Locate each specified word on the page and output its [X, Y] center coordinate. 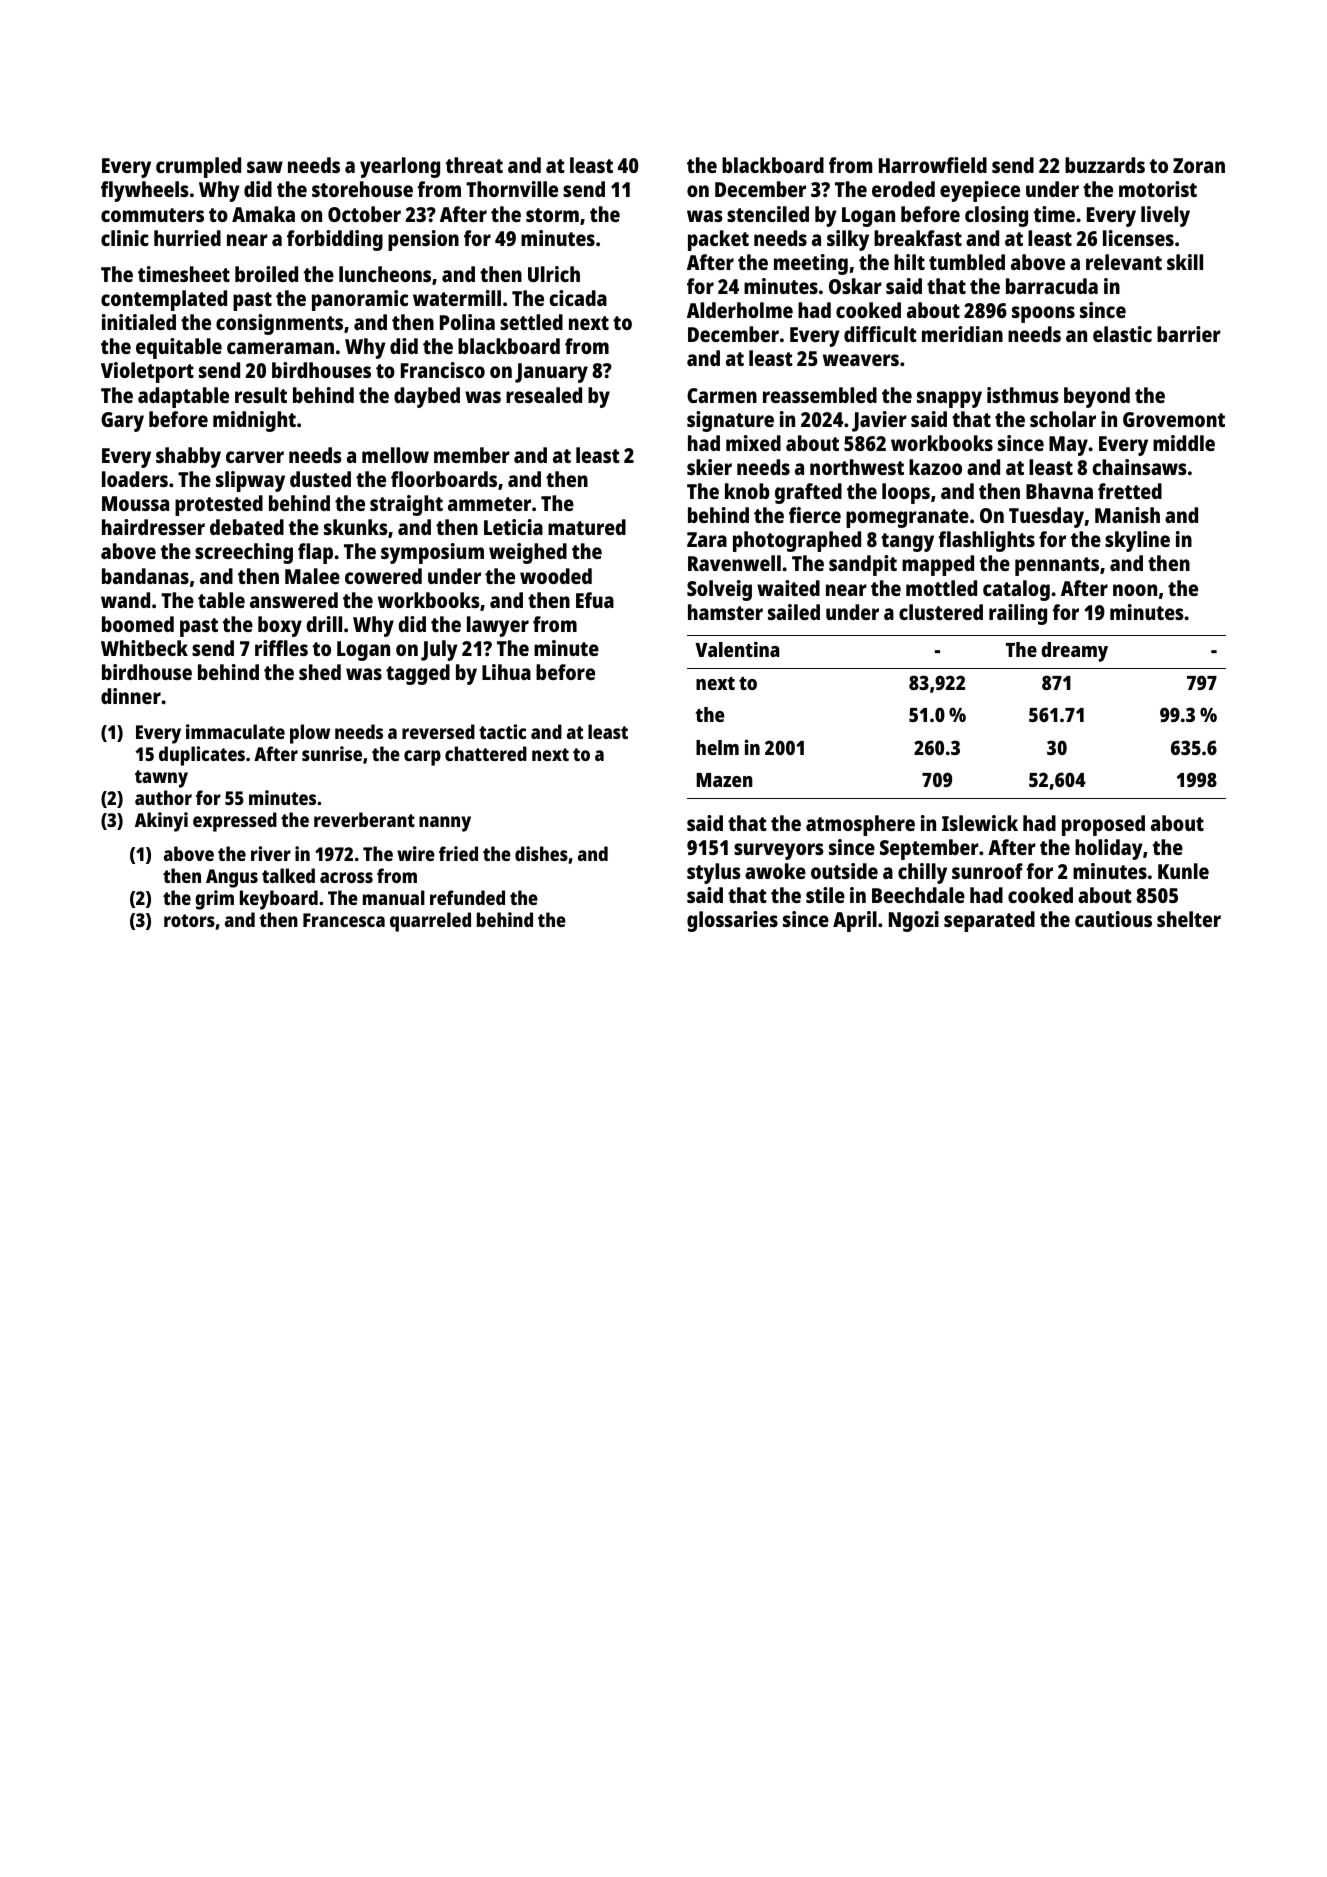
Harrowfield [933, 165]
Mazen [725, 780]
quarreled [430, 922]
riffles [281, 648]
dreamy [1074, 652]
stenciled [768, 214]
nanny [445, 824]
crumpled [198, 167]
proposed [1103, 825]
